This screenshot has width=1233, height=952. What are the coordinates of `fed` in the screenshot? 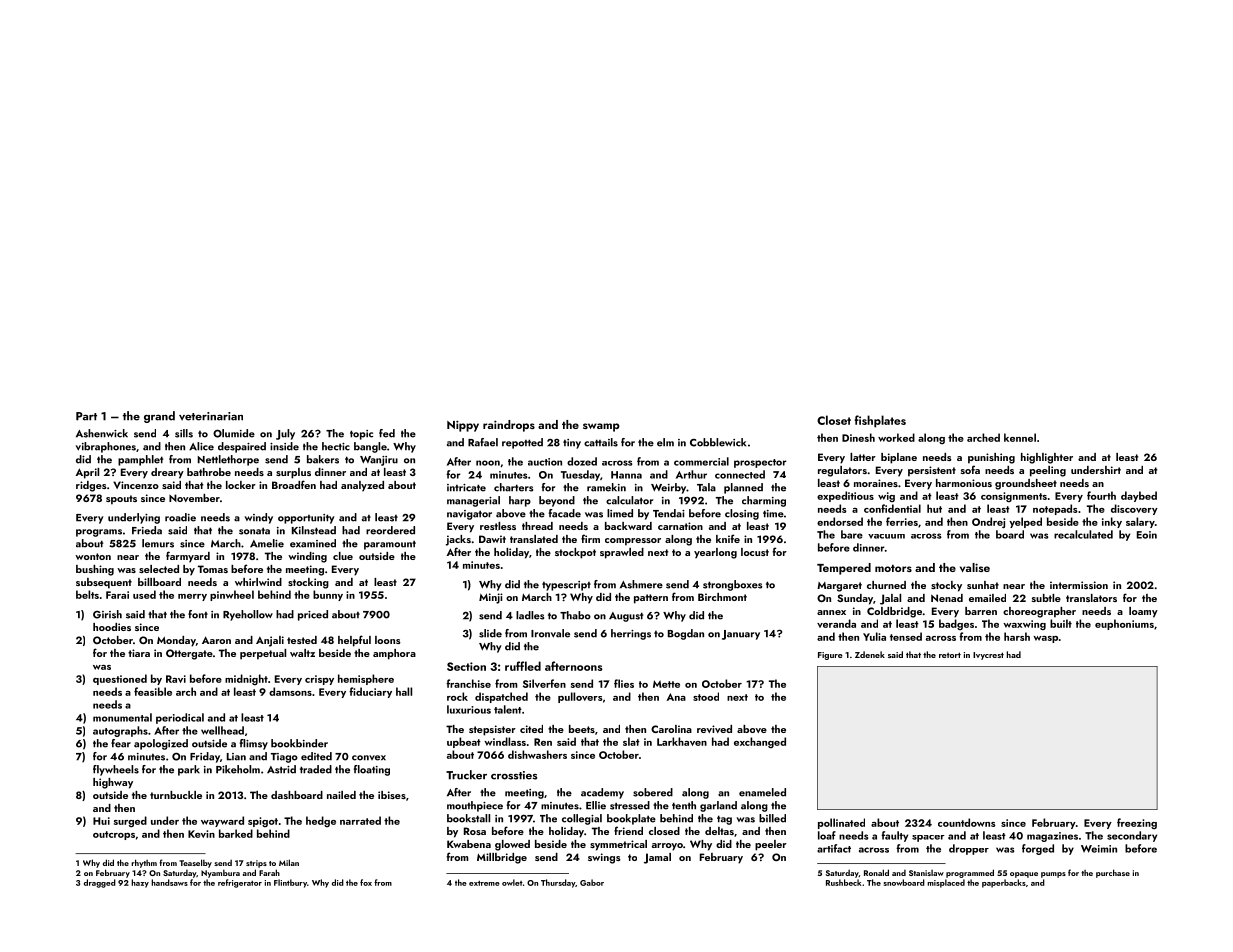 It's located at (387, 433).
